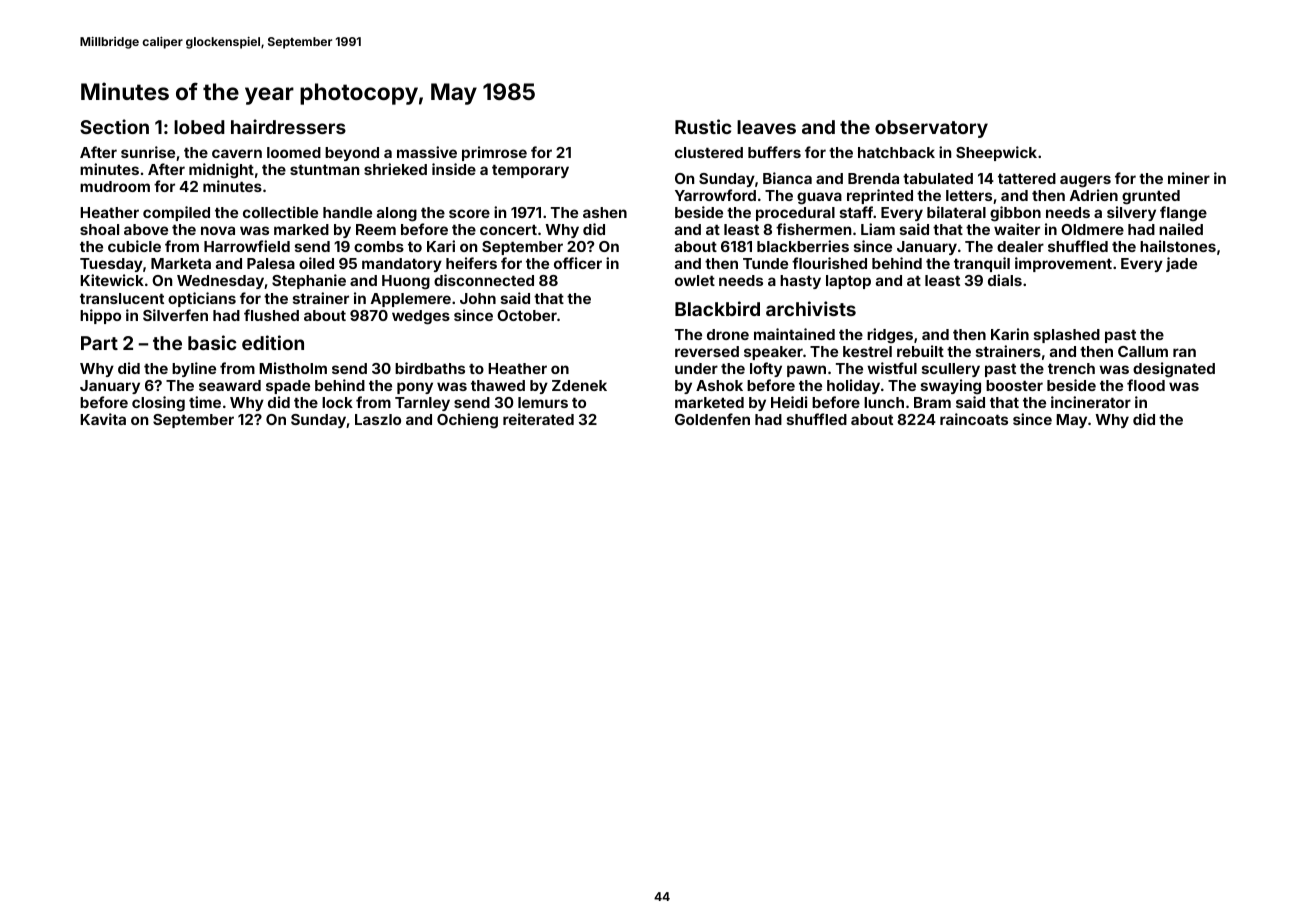 The width and height of the screenshot is (1308, 924). Describe the element at coordinates (712, 419) in the screenshot. I see `Goldenfen` at that location.
